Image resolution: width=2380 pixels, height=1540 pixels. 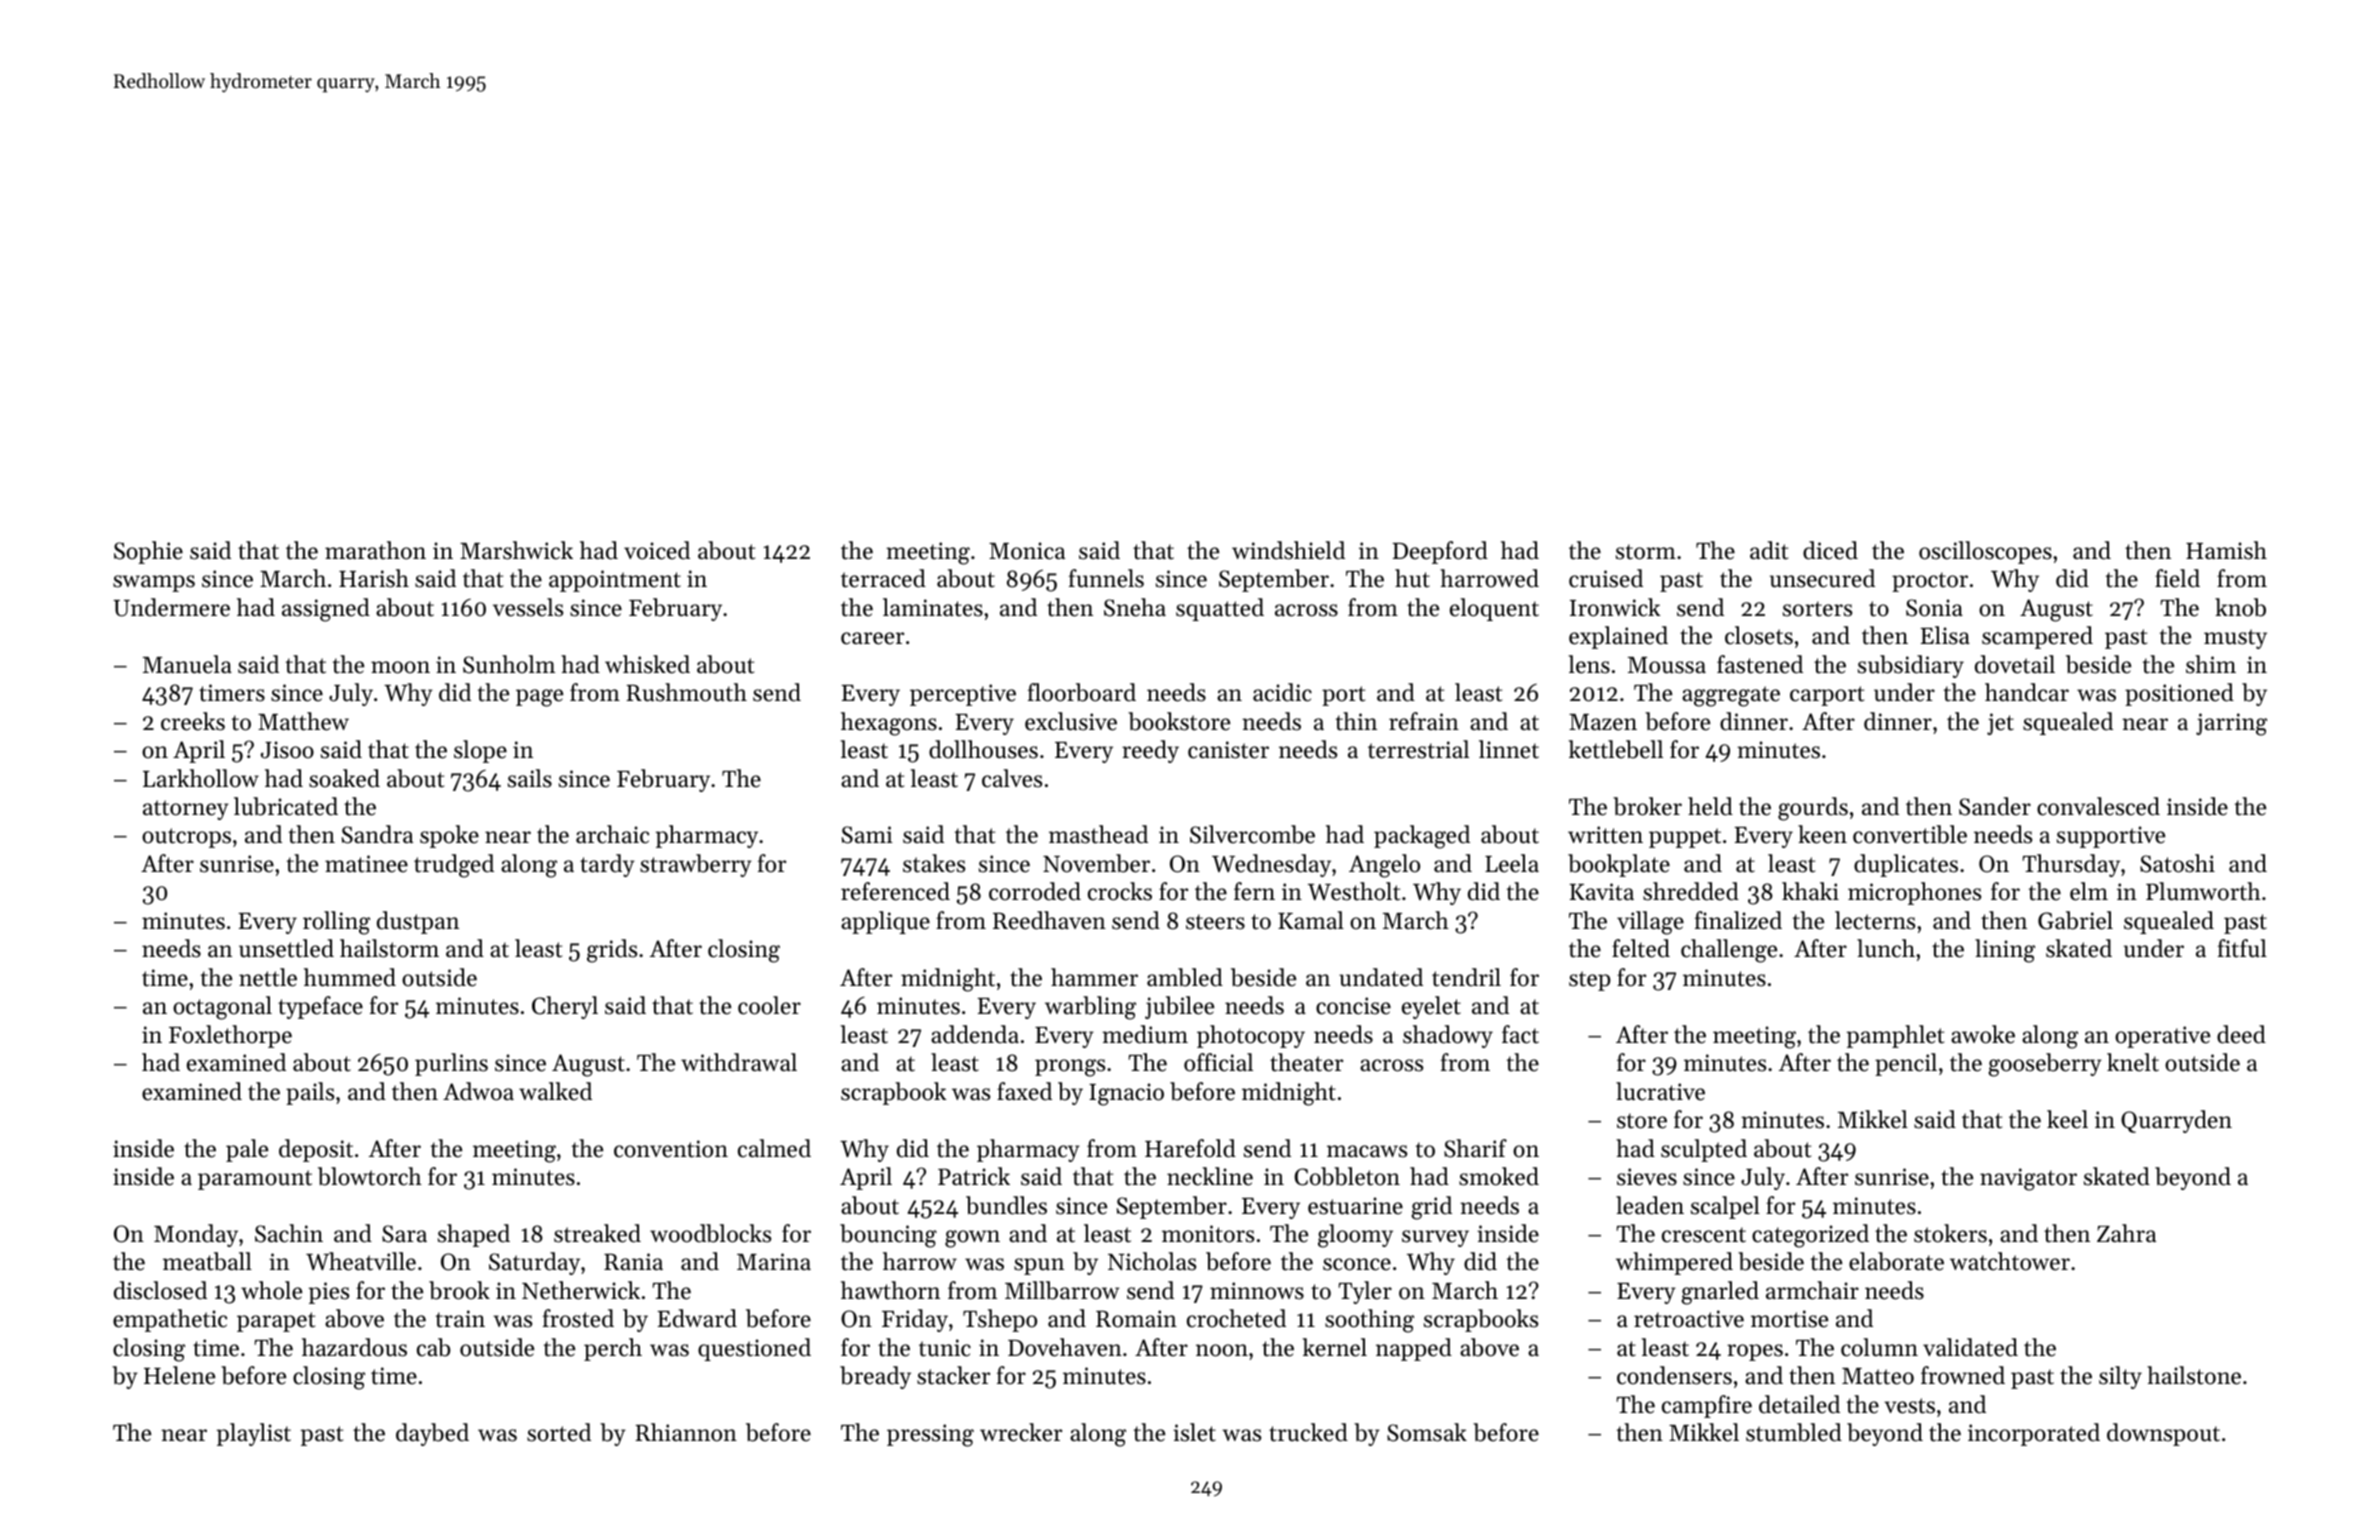 I want to click on Manuela, so click(x=187, y=664).
